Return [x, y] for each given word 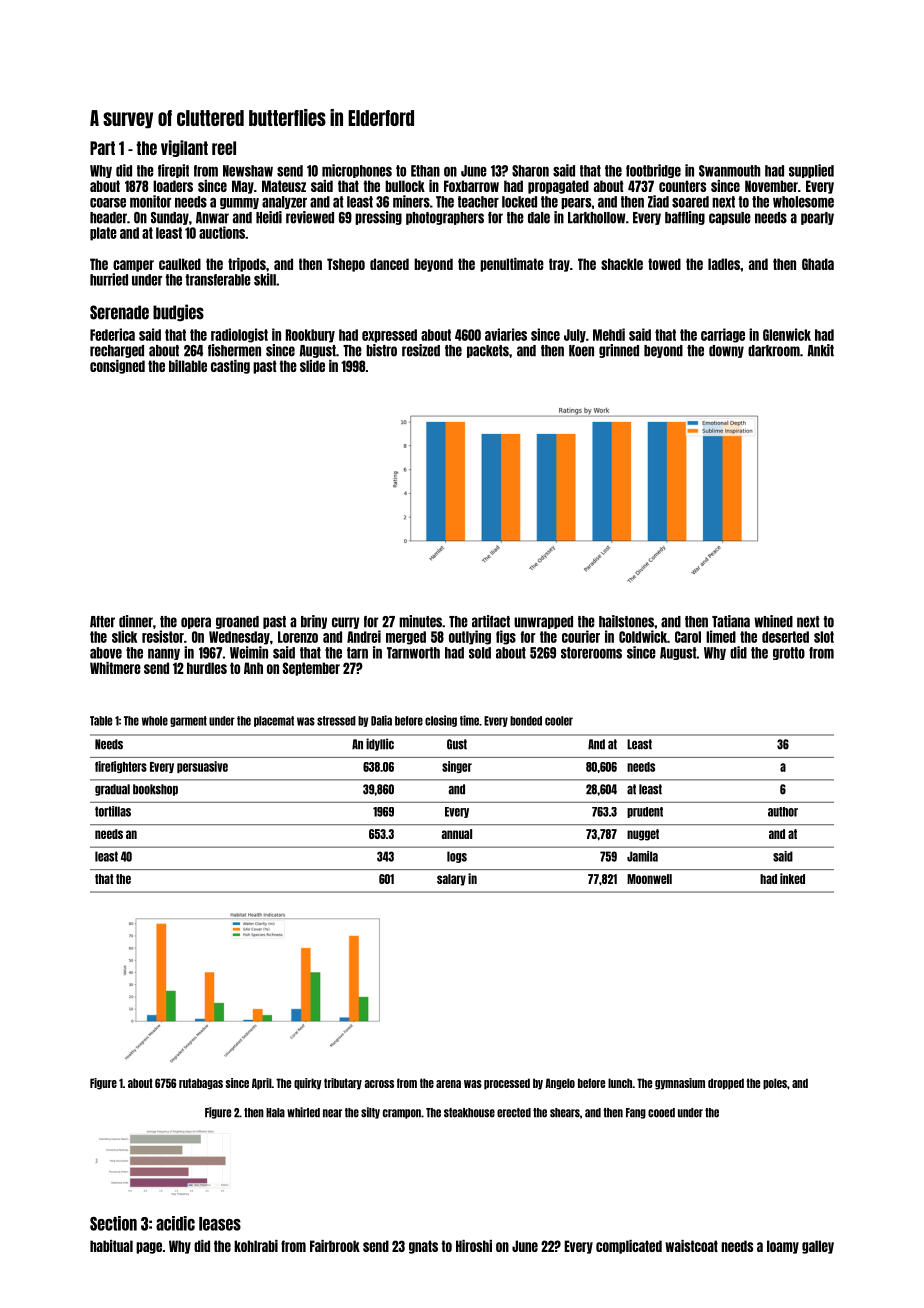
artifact [491, 621]
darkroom [774, 351]
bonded [526, 721]
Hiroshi [474, 1246]
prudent [645, 812]
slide [312, 366]
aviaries [506, 334]
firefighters [121, 767]
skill [265, 279]
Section [113, 1223]
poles [775, 1084]
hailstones [626, 621]
